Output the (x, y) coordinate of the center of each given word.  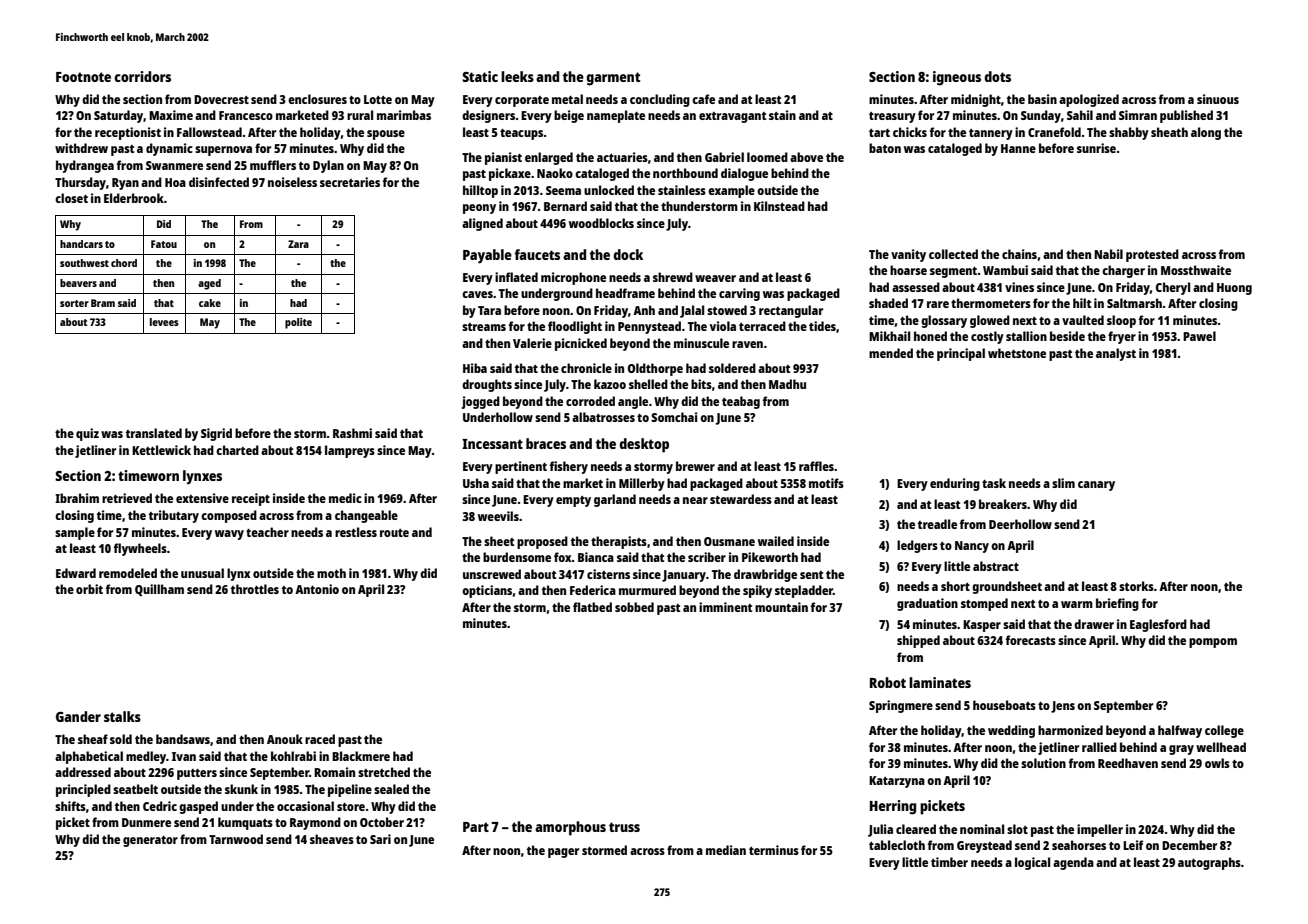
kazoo (610, 384)
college (1224, 731)
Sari (380, 839)
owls (1217, 763)
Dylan (328, 166)
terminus (774, 850)
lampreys (350, 451)
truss (624, 827)
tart (879, 133)
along (1206, 133)
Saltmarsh (1134, 303)
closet (71, 198)
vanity (908, 255)
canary (1096, 486)
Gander (78, 716)
